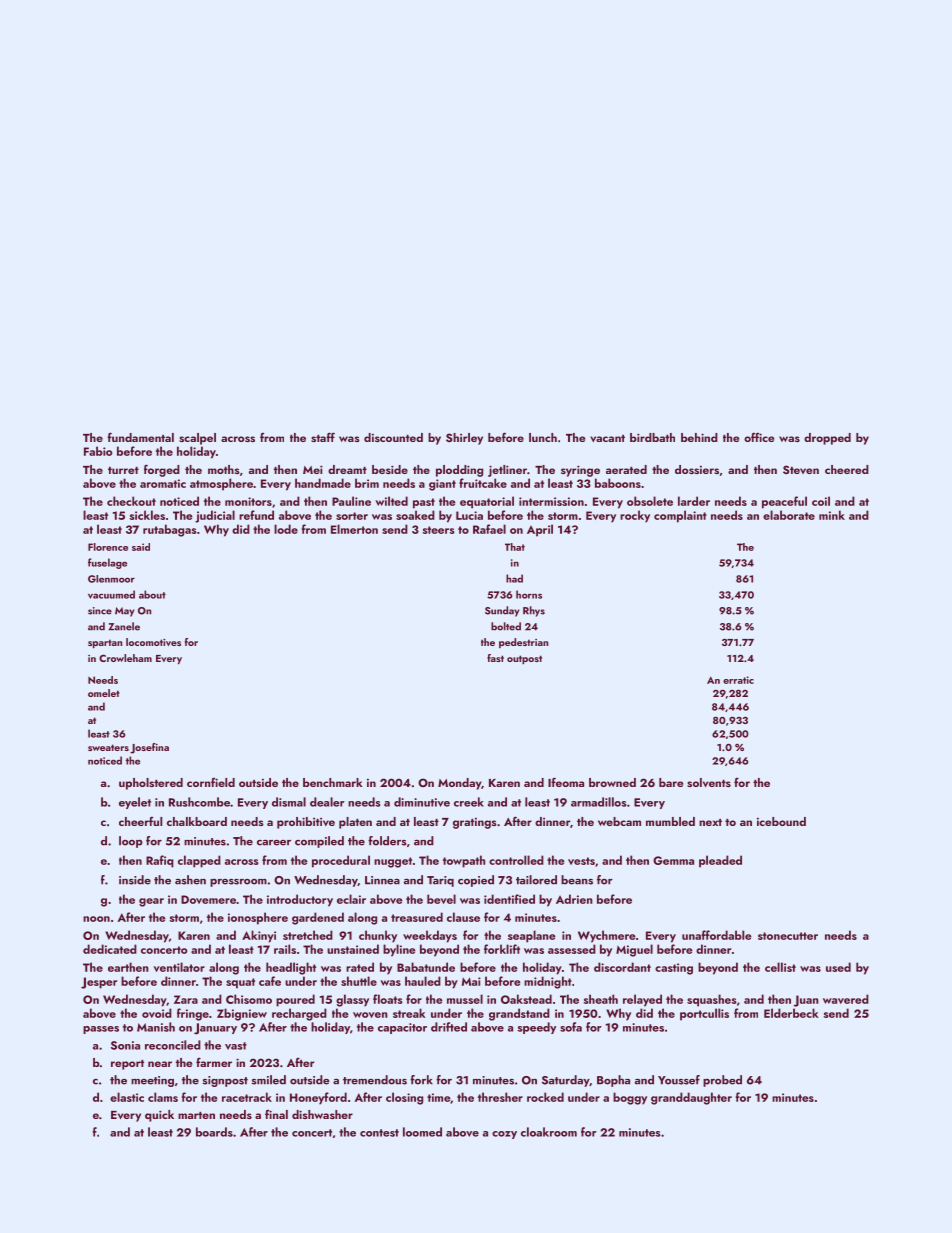  What do you see at coordinates (111, 579) in the screenshot?
I see `Glenmoor` at bounding box center [111, 579].
